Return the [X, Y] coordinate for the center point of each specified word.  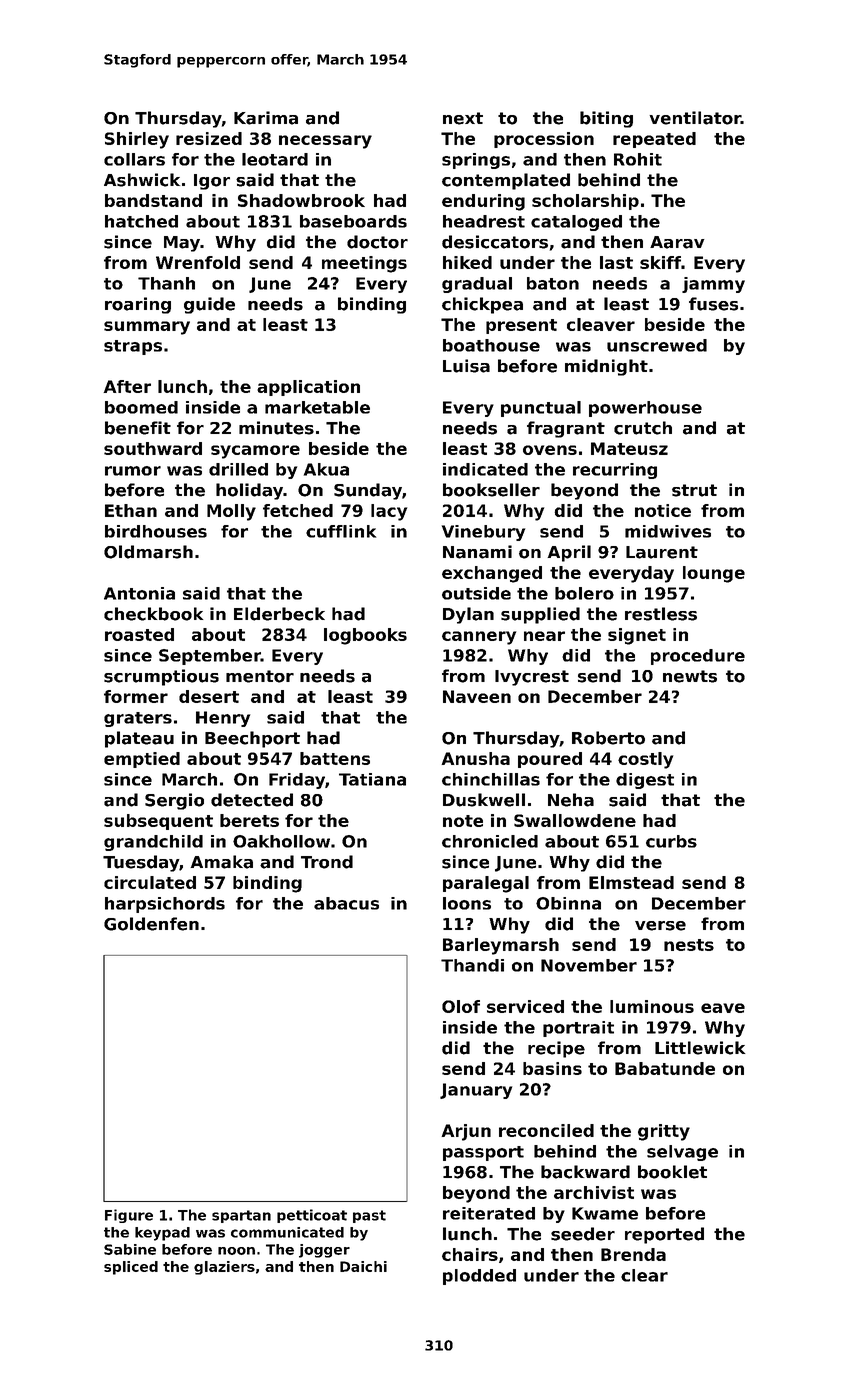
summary [147, 328]
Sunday [368, 491]
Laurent [662, 552]
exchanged [492, 574]
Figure [129, 1216]
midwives [668, 531]
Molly [231, 512]
